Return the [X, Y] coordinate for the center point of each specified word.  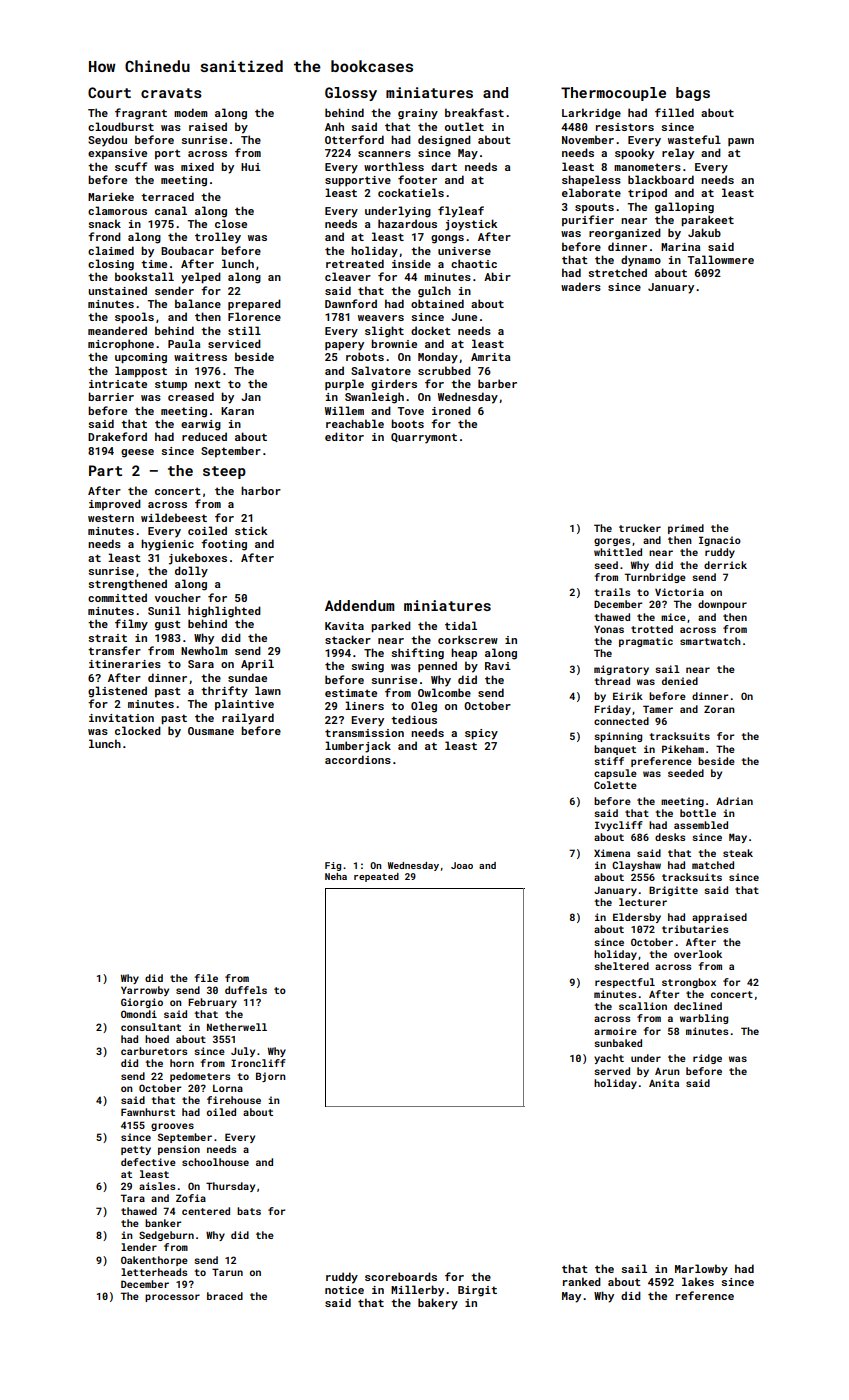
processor [172, 1298]
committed [117, 597]
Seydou [107, 141]
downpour [722, 605]
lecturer [643, 902]
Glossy [351, 94]
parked [391, 627]
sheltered [621, 966]
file [206, 978]
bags [693, 94]
